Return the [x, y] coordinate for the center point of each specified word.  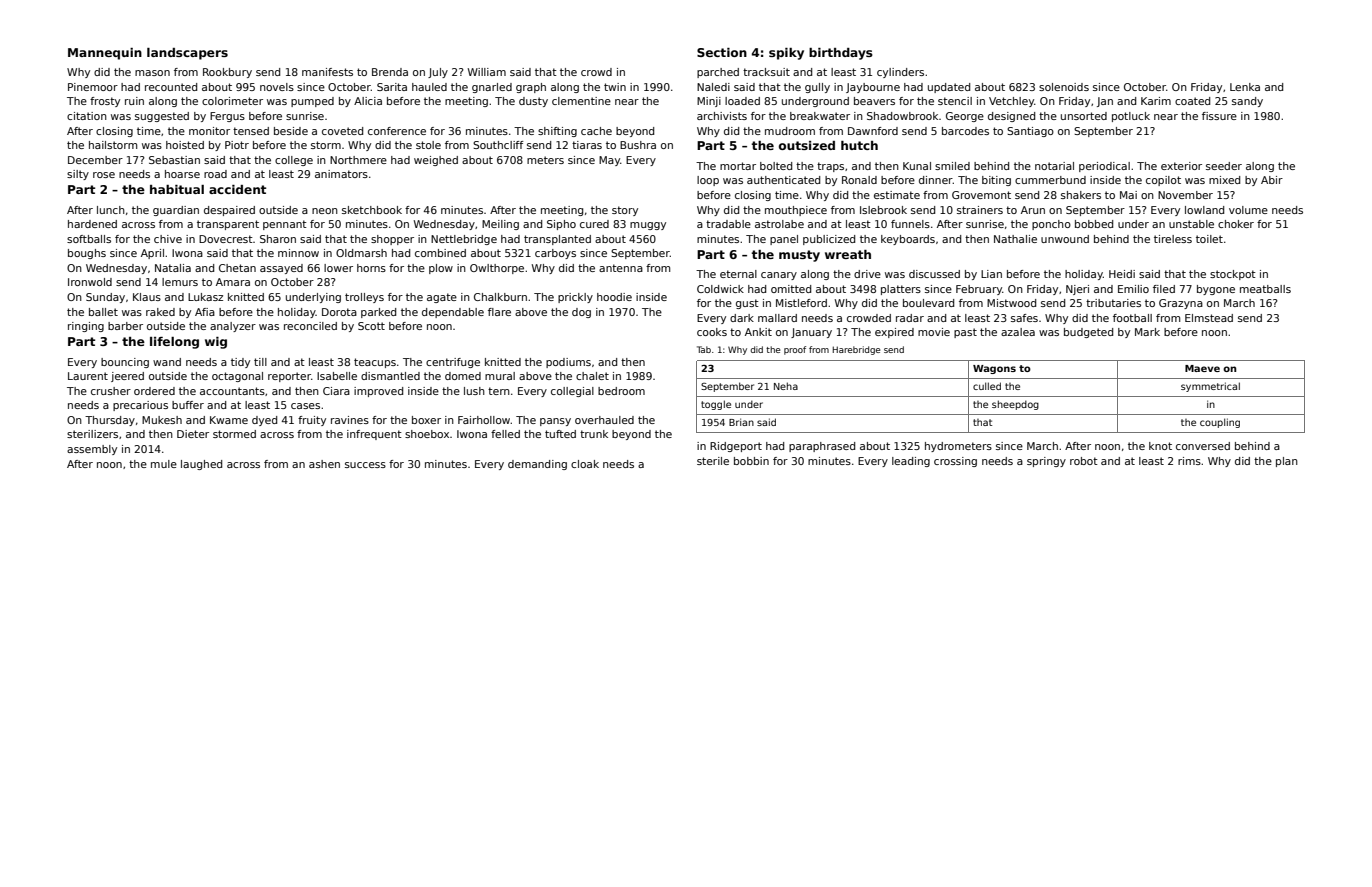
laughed [201, 465]
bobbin [751, 461]
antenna [621, 268]
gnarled [492, 88]
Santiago [1030, 132]
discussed [934, 274]
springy [1046, 462]
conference [397, 131]
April [152, 254]
